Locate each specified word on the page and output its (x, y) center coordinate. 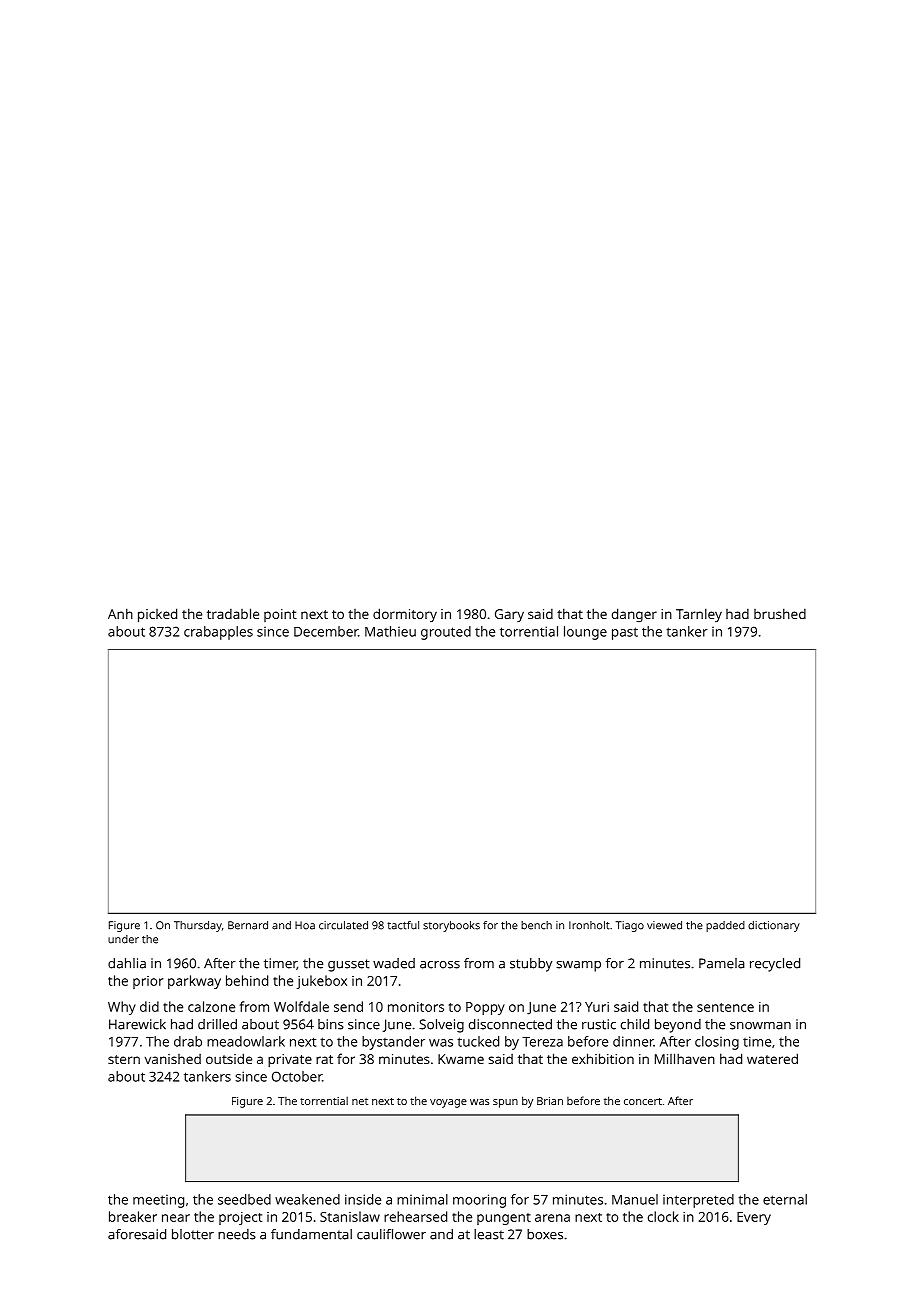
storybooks (451, 926)
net (360, 1101)
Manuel (635, 1199)
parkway (194, 982)
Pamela (722, 963)
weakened (307, 1199)
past (625, 633)
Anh (120, 613)
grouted (446, 633)
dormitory (405, 615)
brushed (780, 613)
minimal (422, 1199)
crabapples (218, 633)
